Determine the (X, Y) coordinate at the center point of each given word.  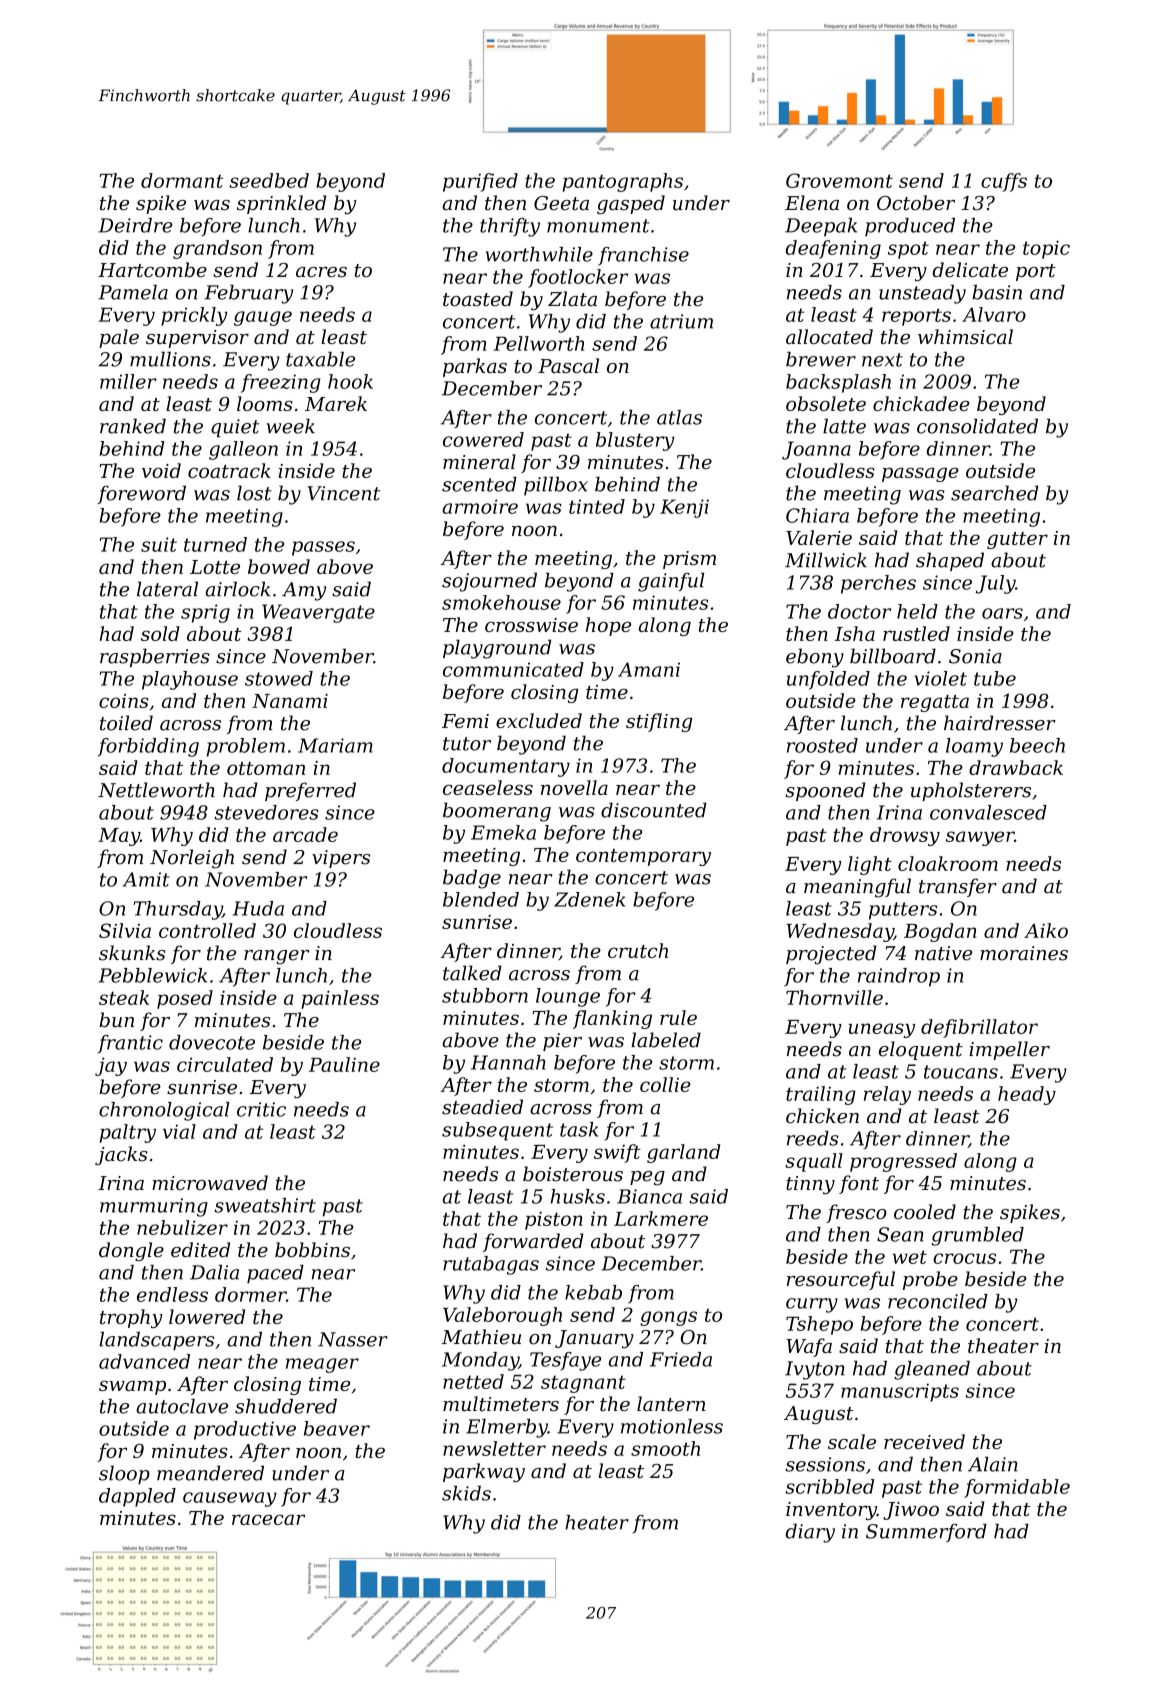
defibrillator (979, 1028)
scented (479, 484)
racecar (268, 1519)
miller (128, 381)
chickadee (921, 403)
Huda (258, 908)
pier (562, 1042)
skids (466, 1493)
